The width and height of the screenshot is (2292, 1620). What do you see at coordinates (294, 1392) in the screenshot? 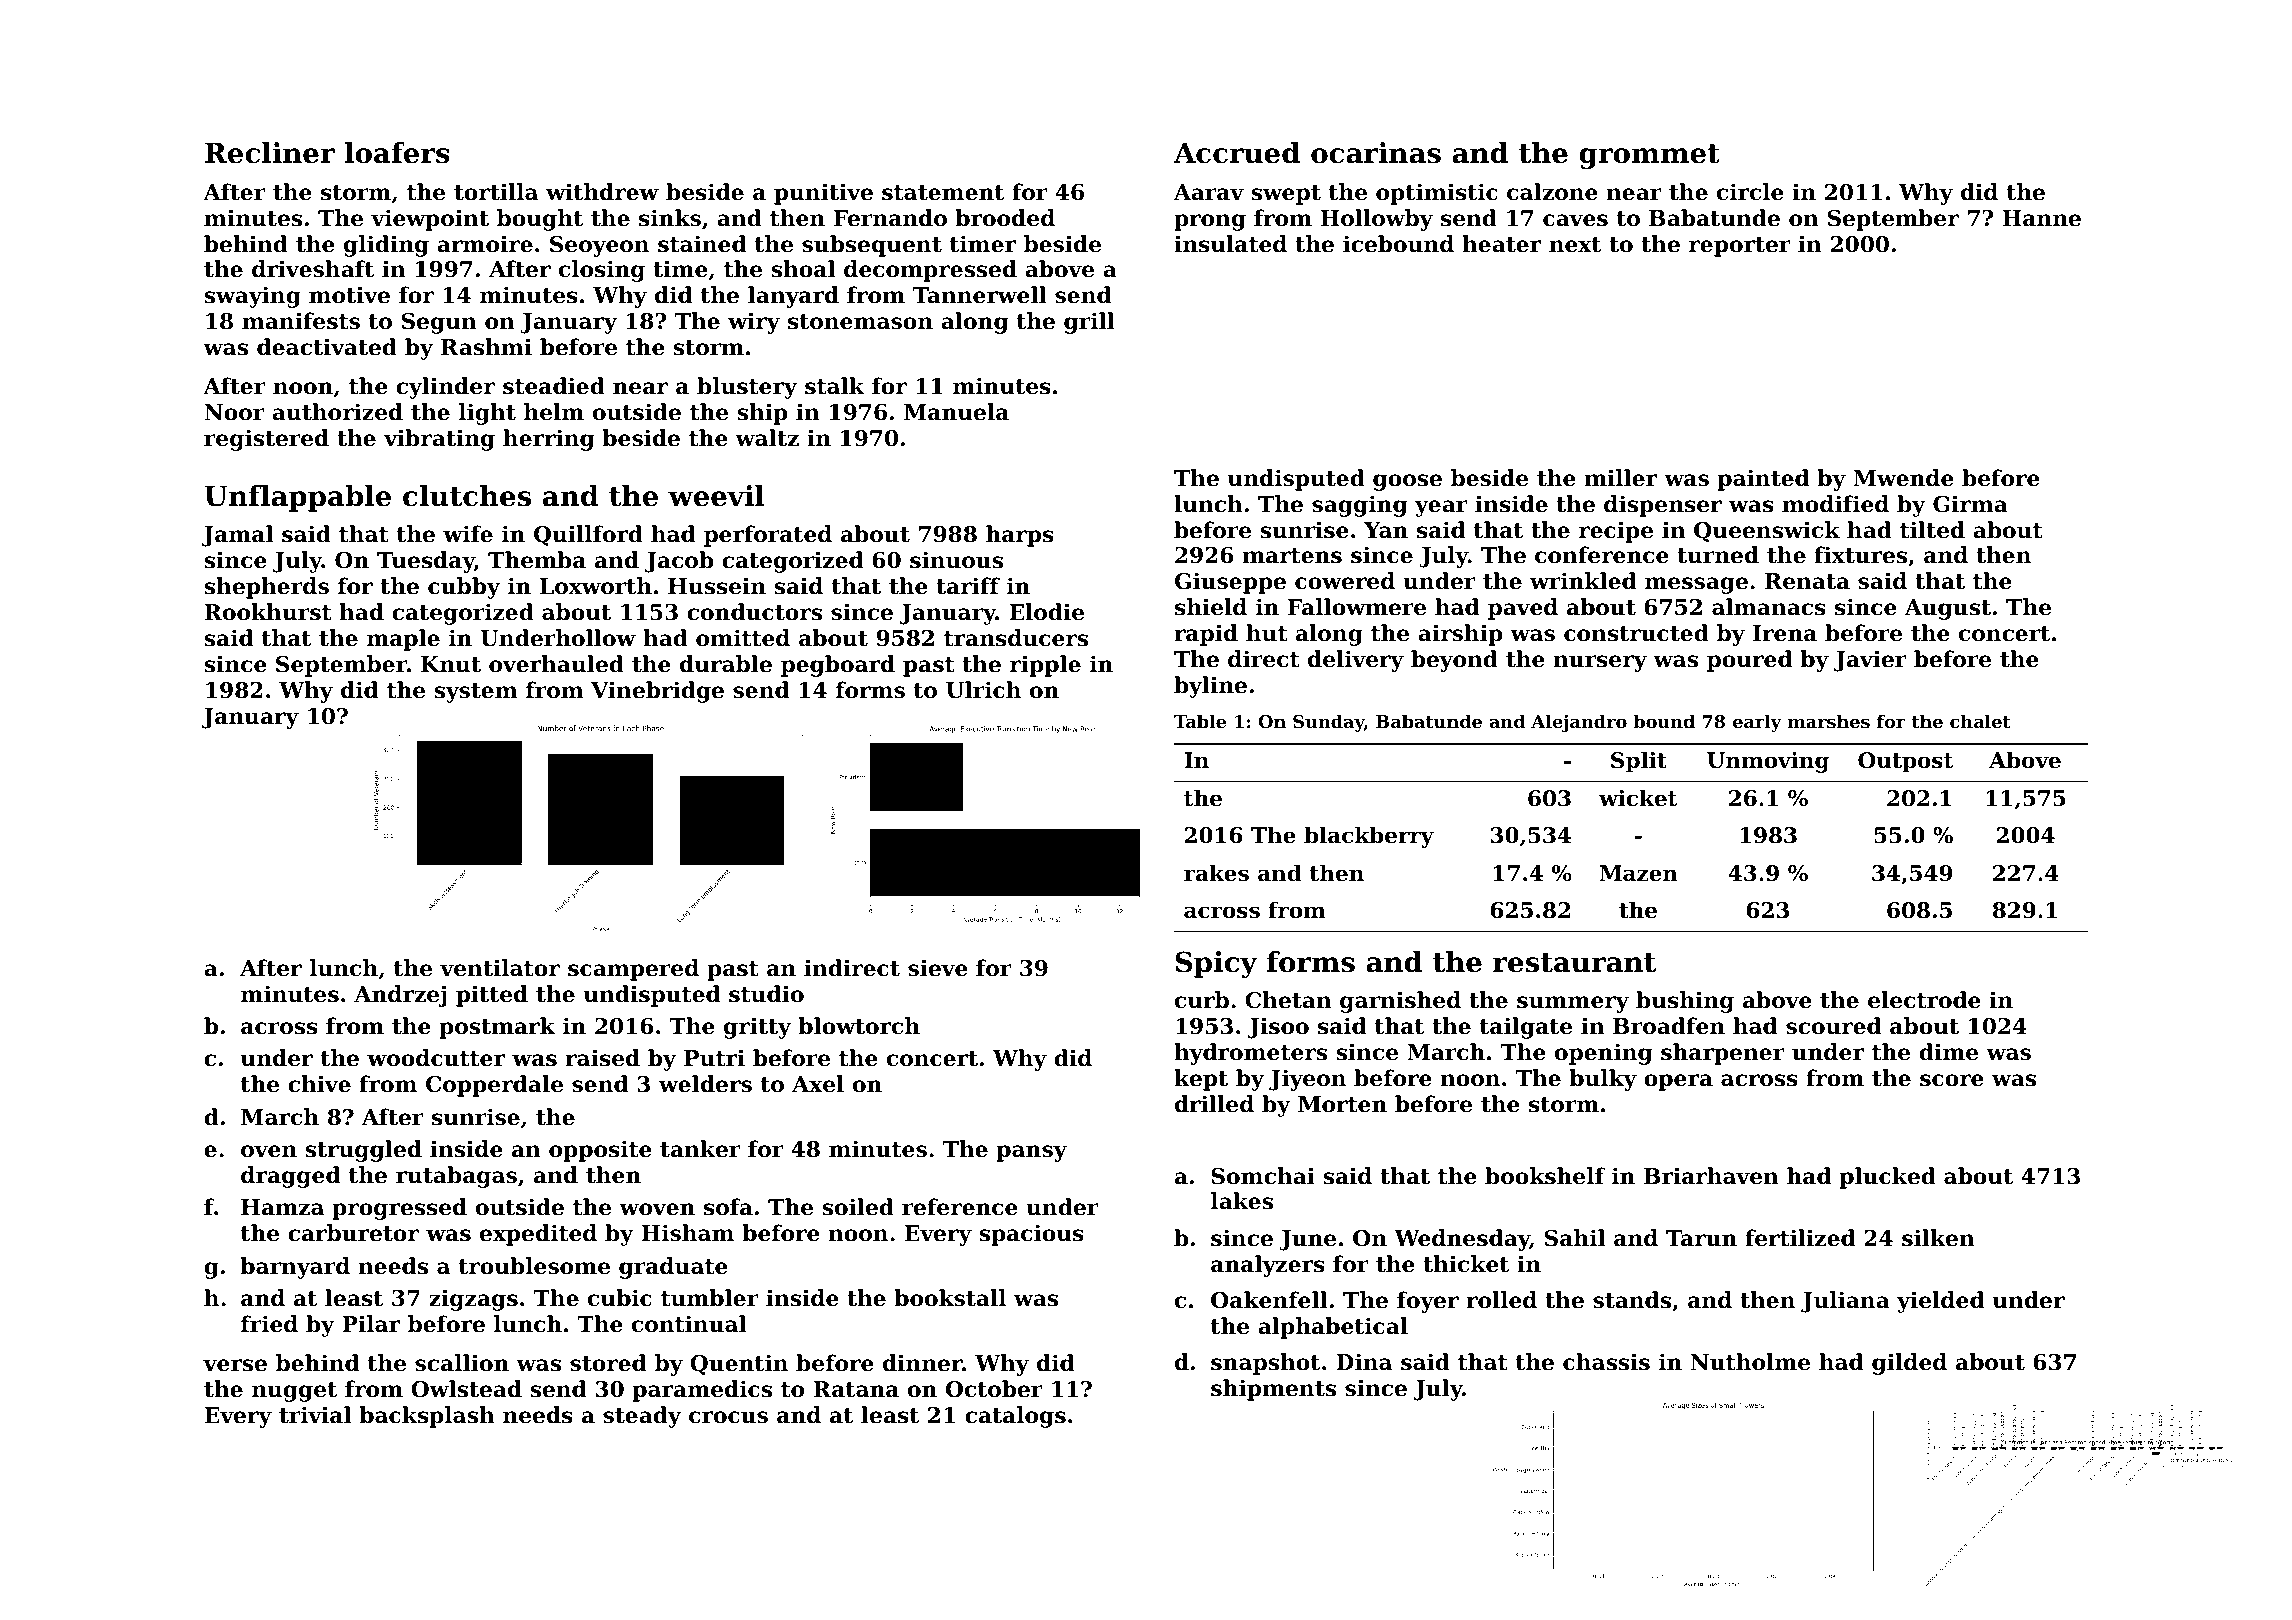
I see `nugget` at bounding box center [294, 1392].
